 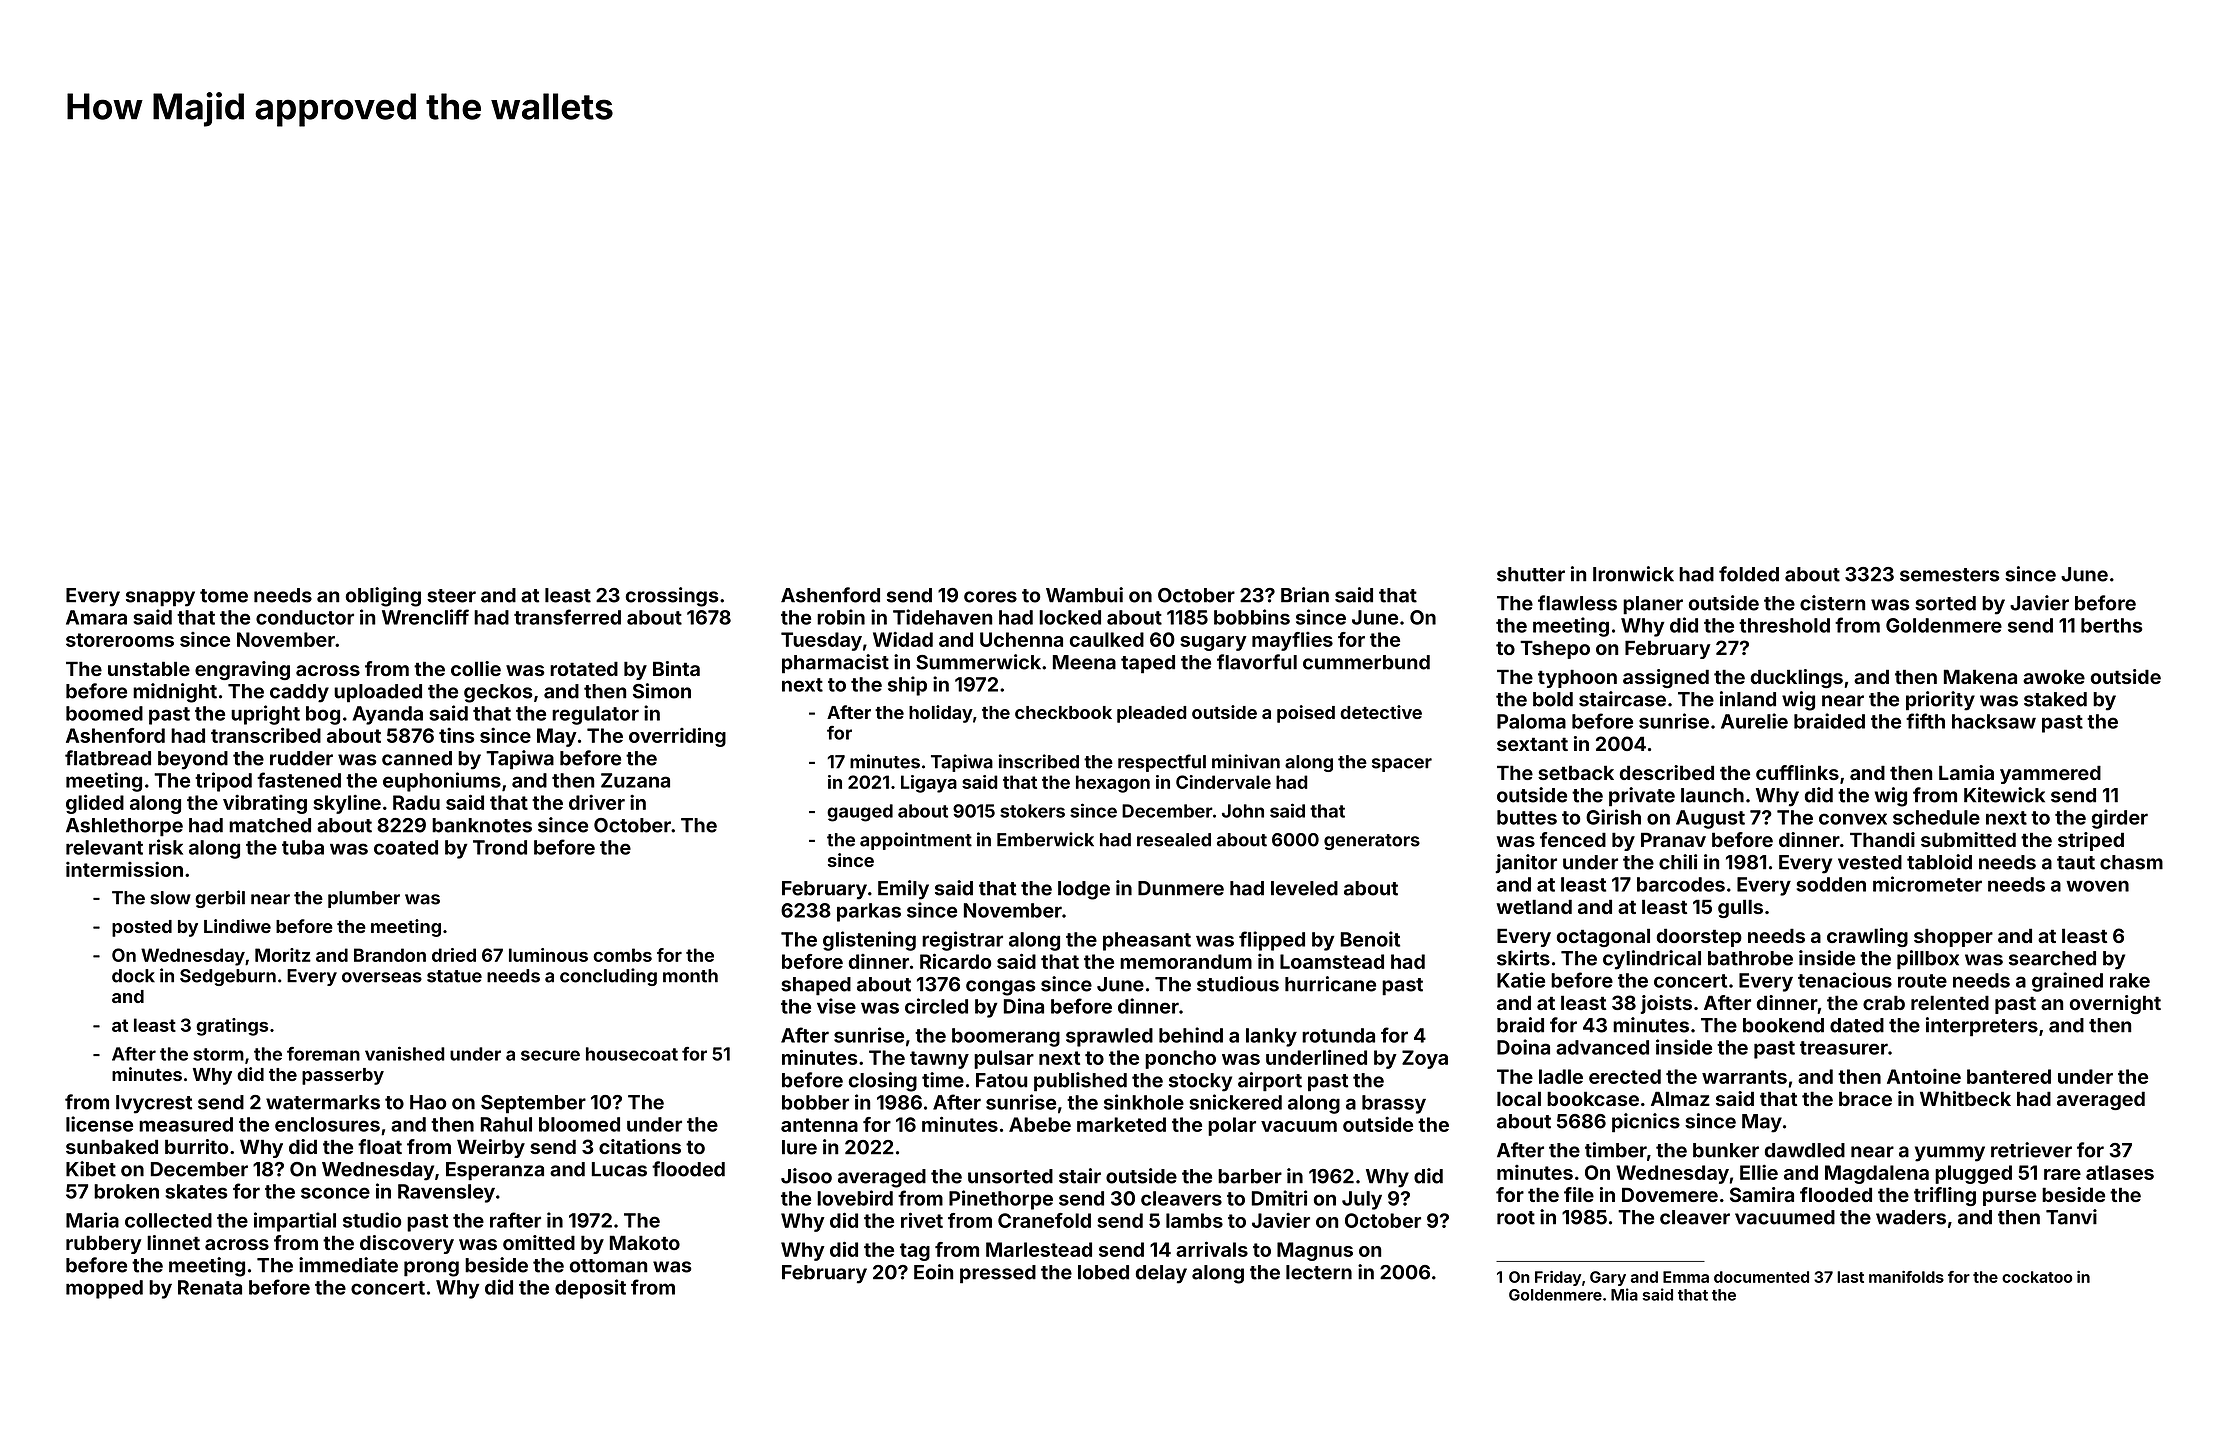 I want to click on mopped, so click(x=104, y=1289).
